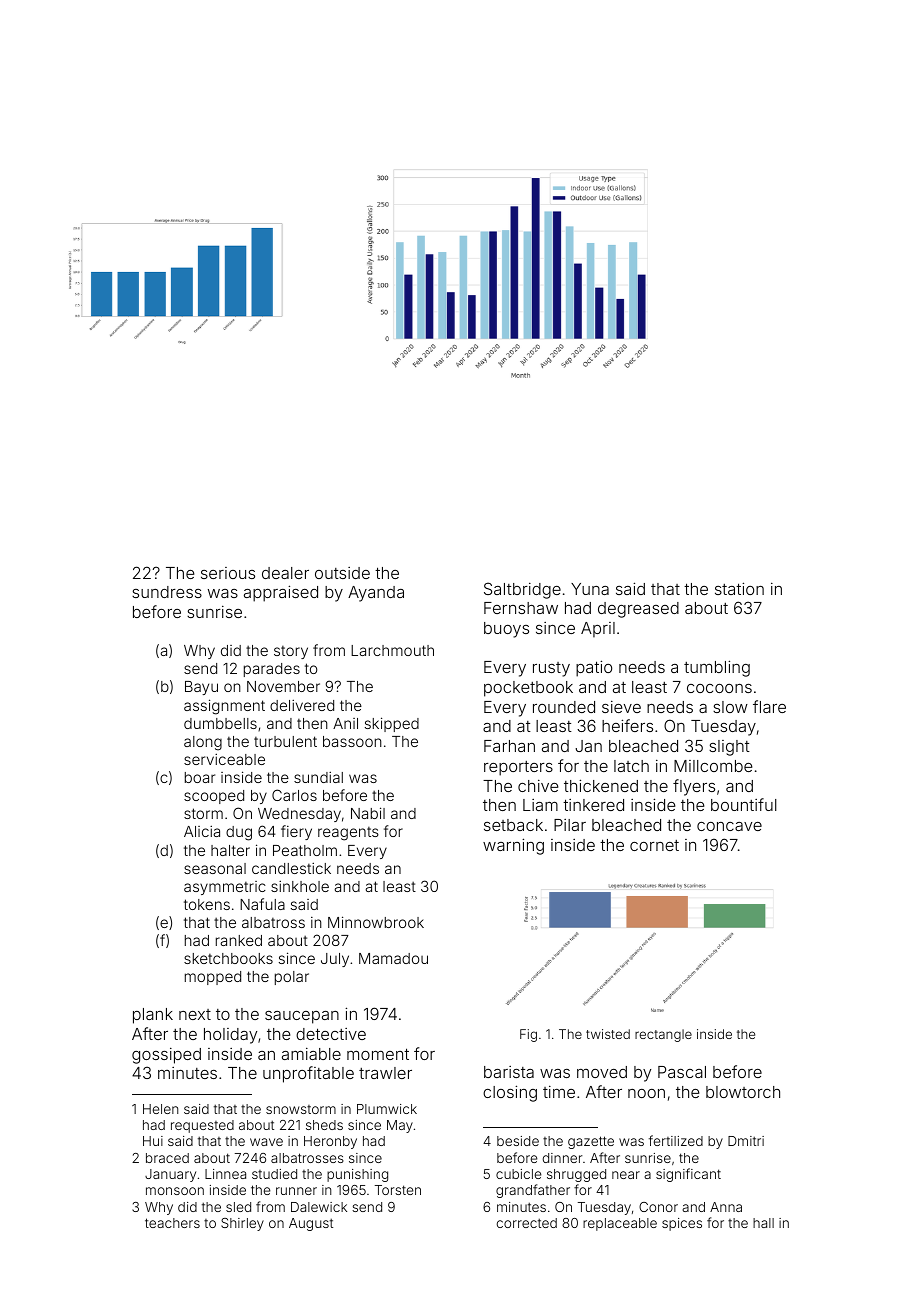 The height and width of the image is (1314, 924). Describe the element at coordinates (717, 668) in the image. I see `tumbling` at that location.
